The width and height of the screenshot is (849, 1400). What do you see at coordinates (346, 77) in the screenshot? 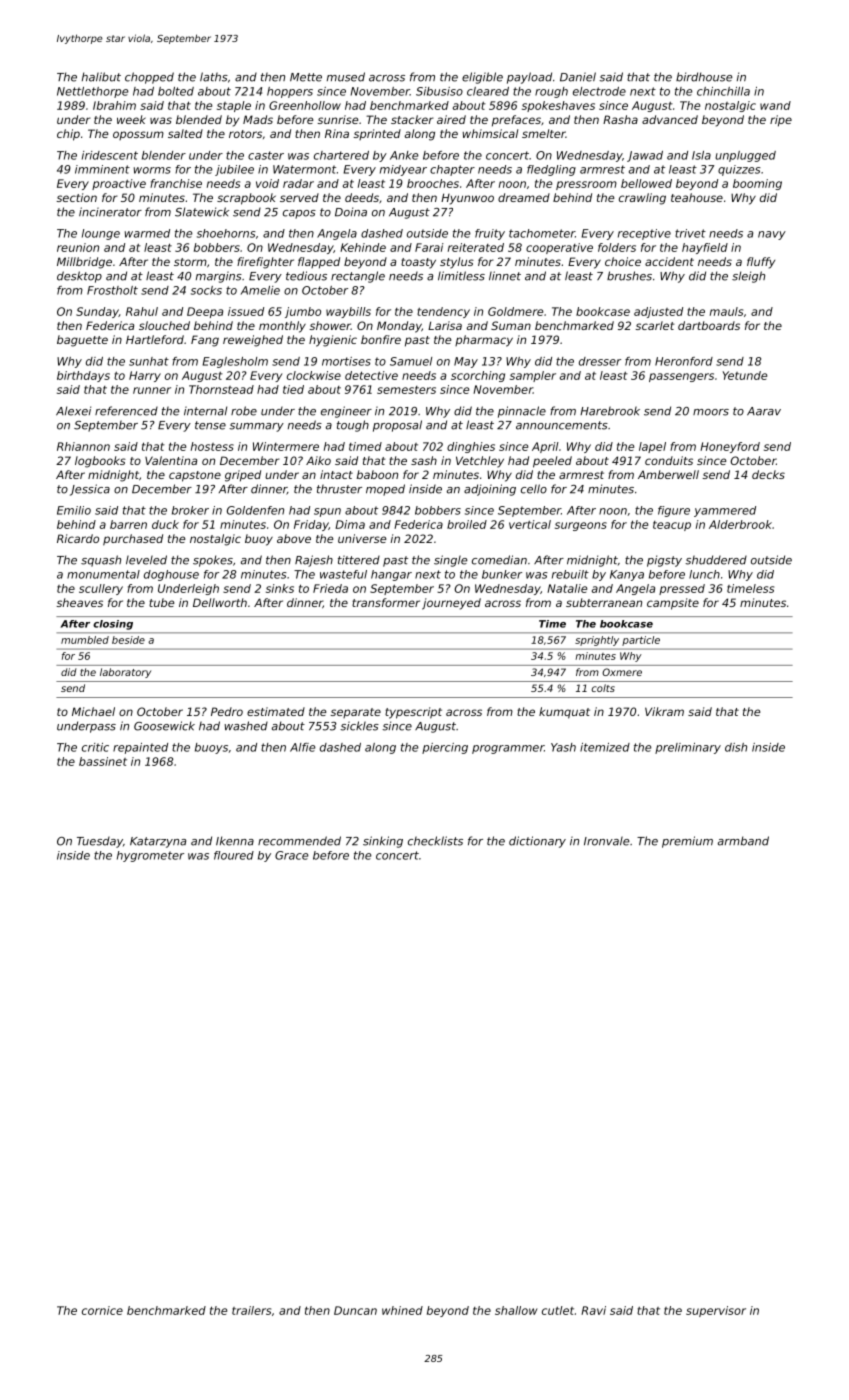
I see `mused` at bounding box center [346, 77].
